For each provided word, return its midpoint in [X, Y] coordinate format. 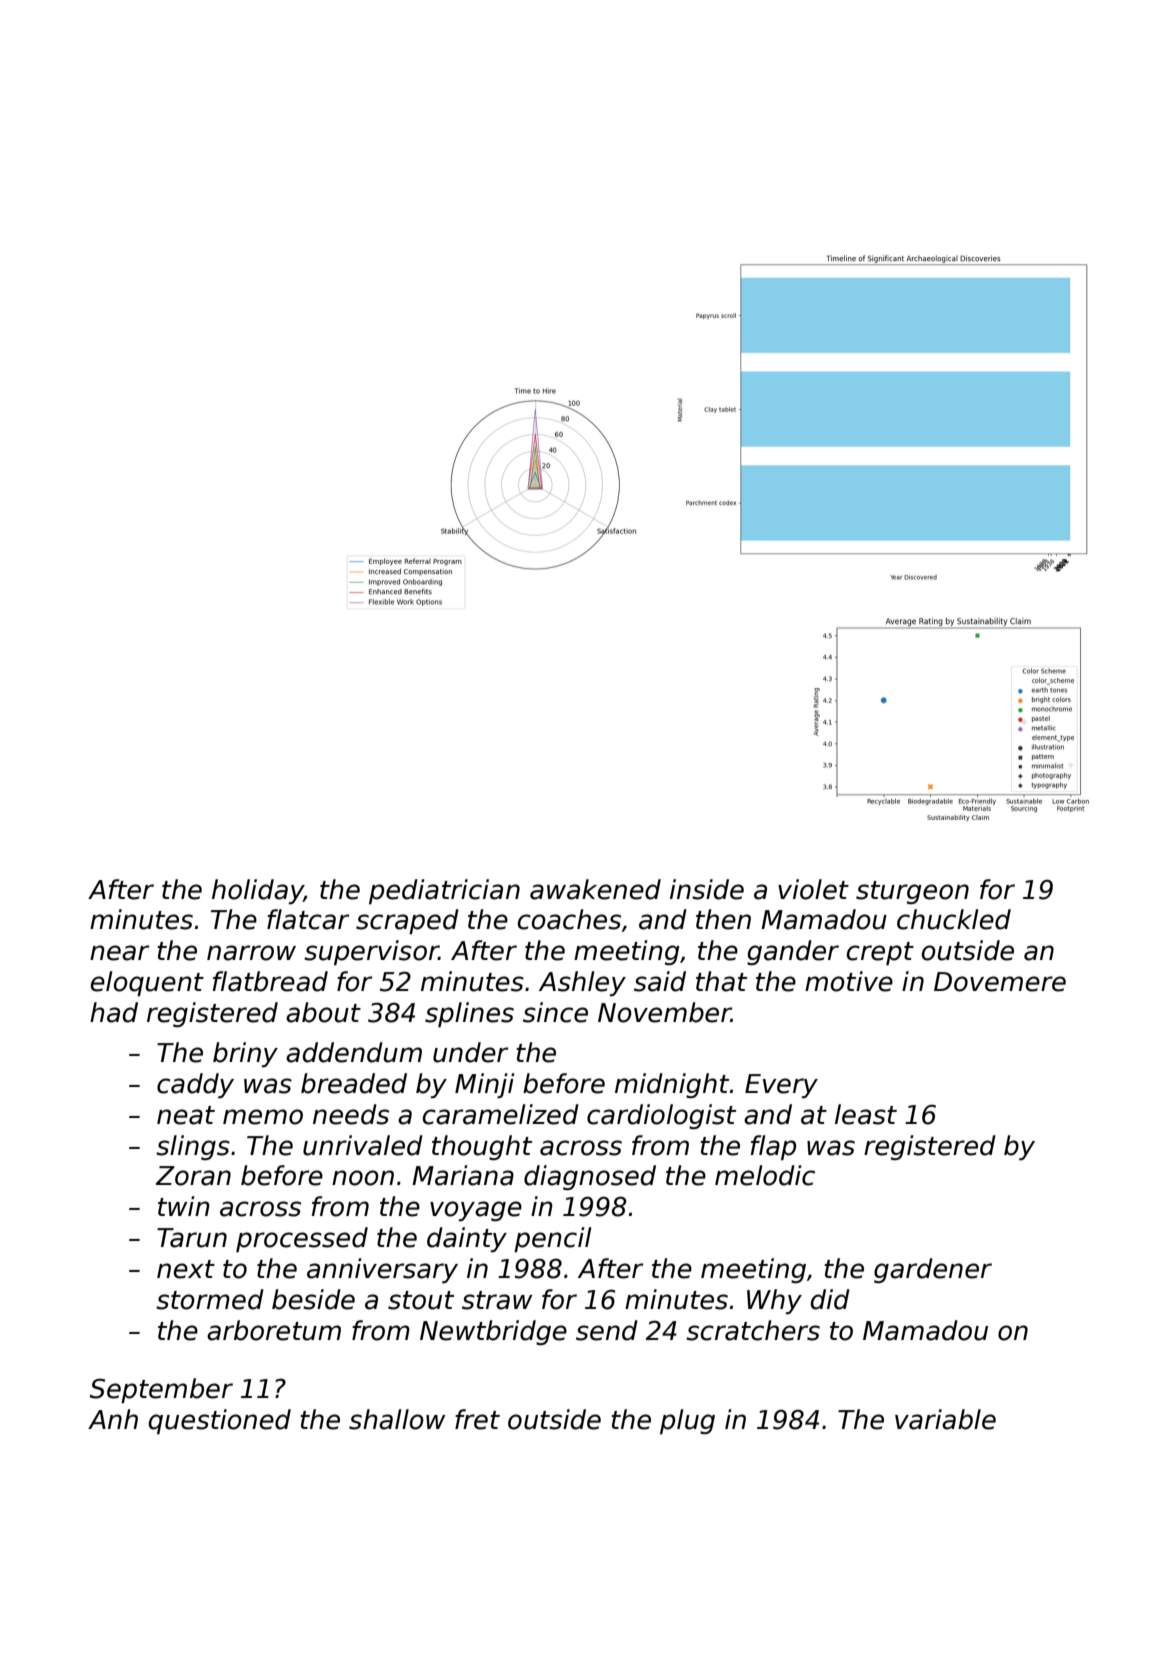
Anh [113, 1419]
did [830, 1299]
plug [687, 1421]
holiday [258, 891]
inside [707, 889]
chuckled [954, 919]
